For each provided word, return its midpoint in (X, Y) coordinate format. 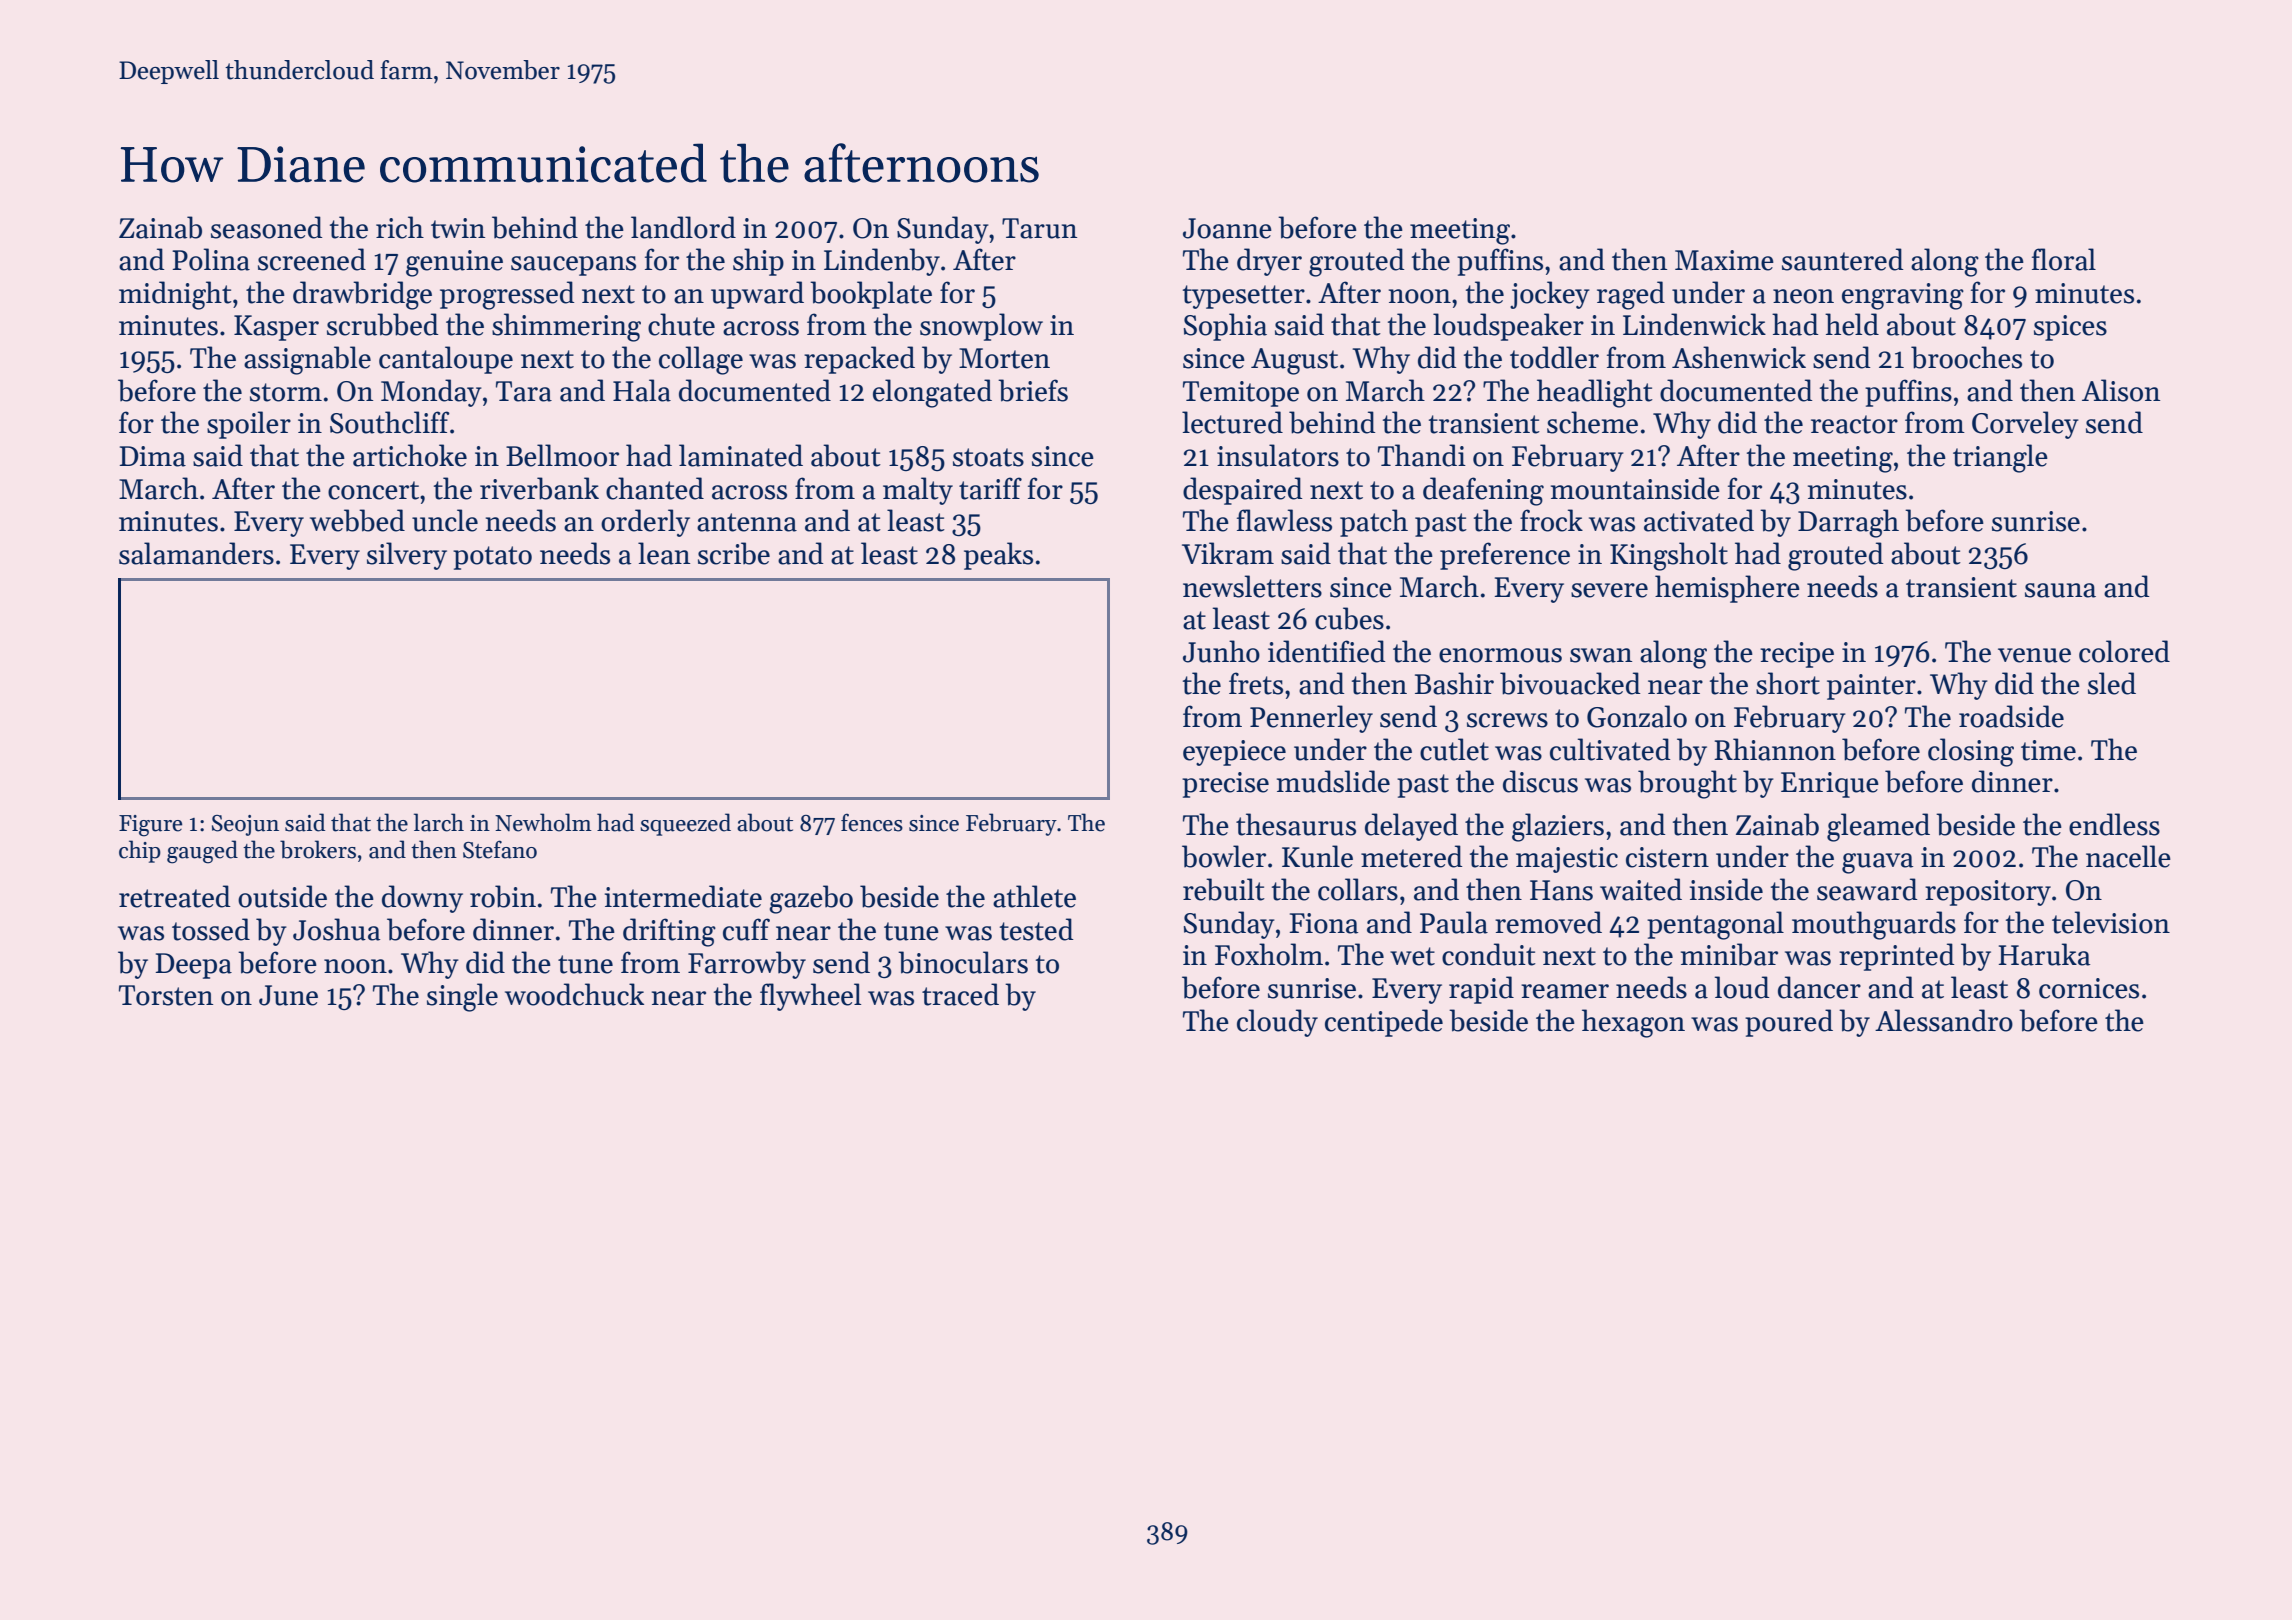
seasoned (267, 227)
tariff (990, 488)
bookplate (871, 295)
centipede (1384, 1023)
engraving (1903, 296)
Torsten (166, 995)
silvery (407, 556)
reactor (1854, 424)
